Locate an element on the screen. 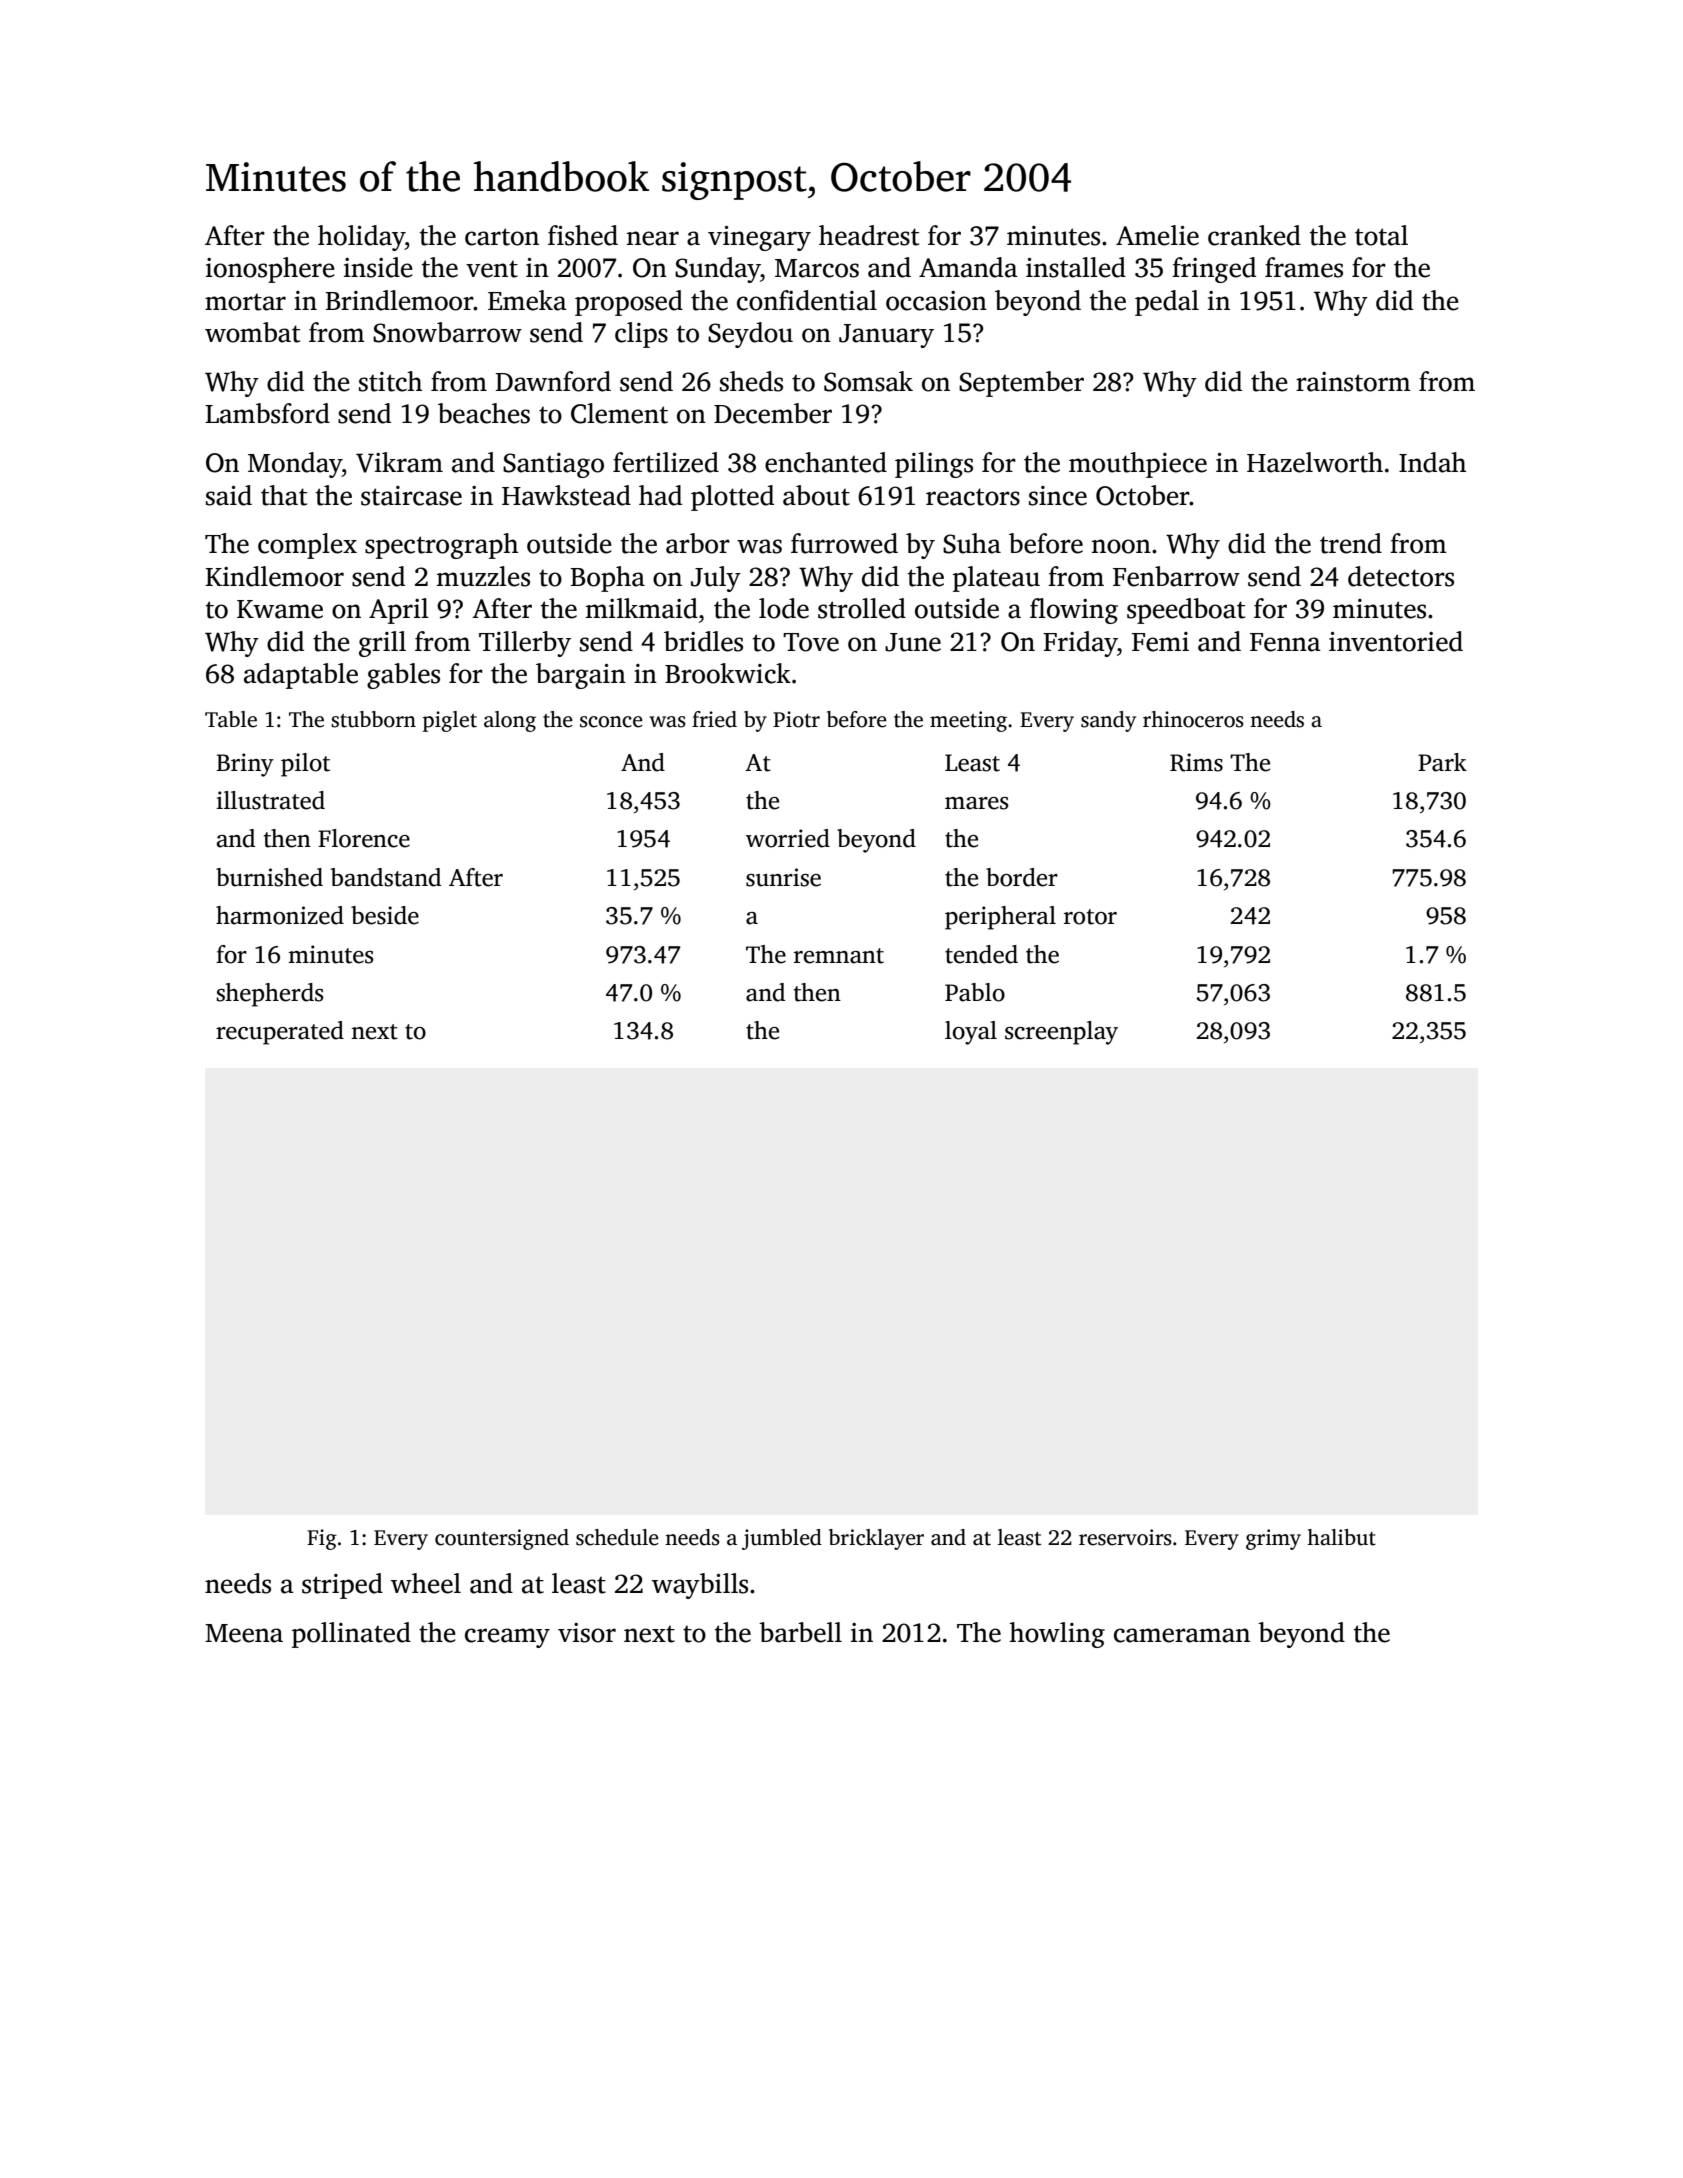 This screenshot has height=2178, width=1683. screenplay is located at coordinates (1061, 1033).
